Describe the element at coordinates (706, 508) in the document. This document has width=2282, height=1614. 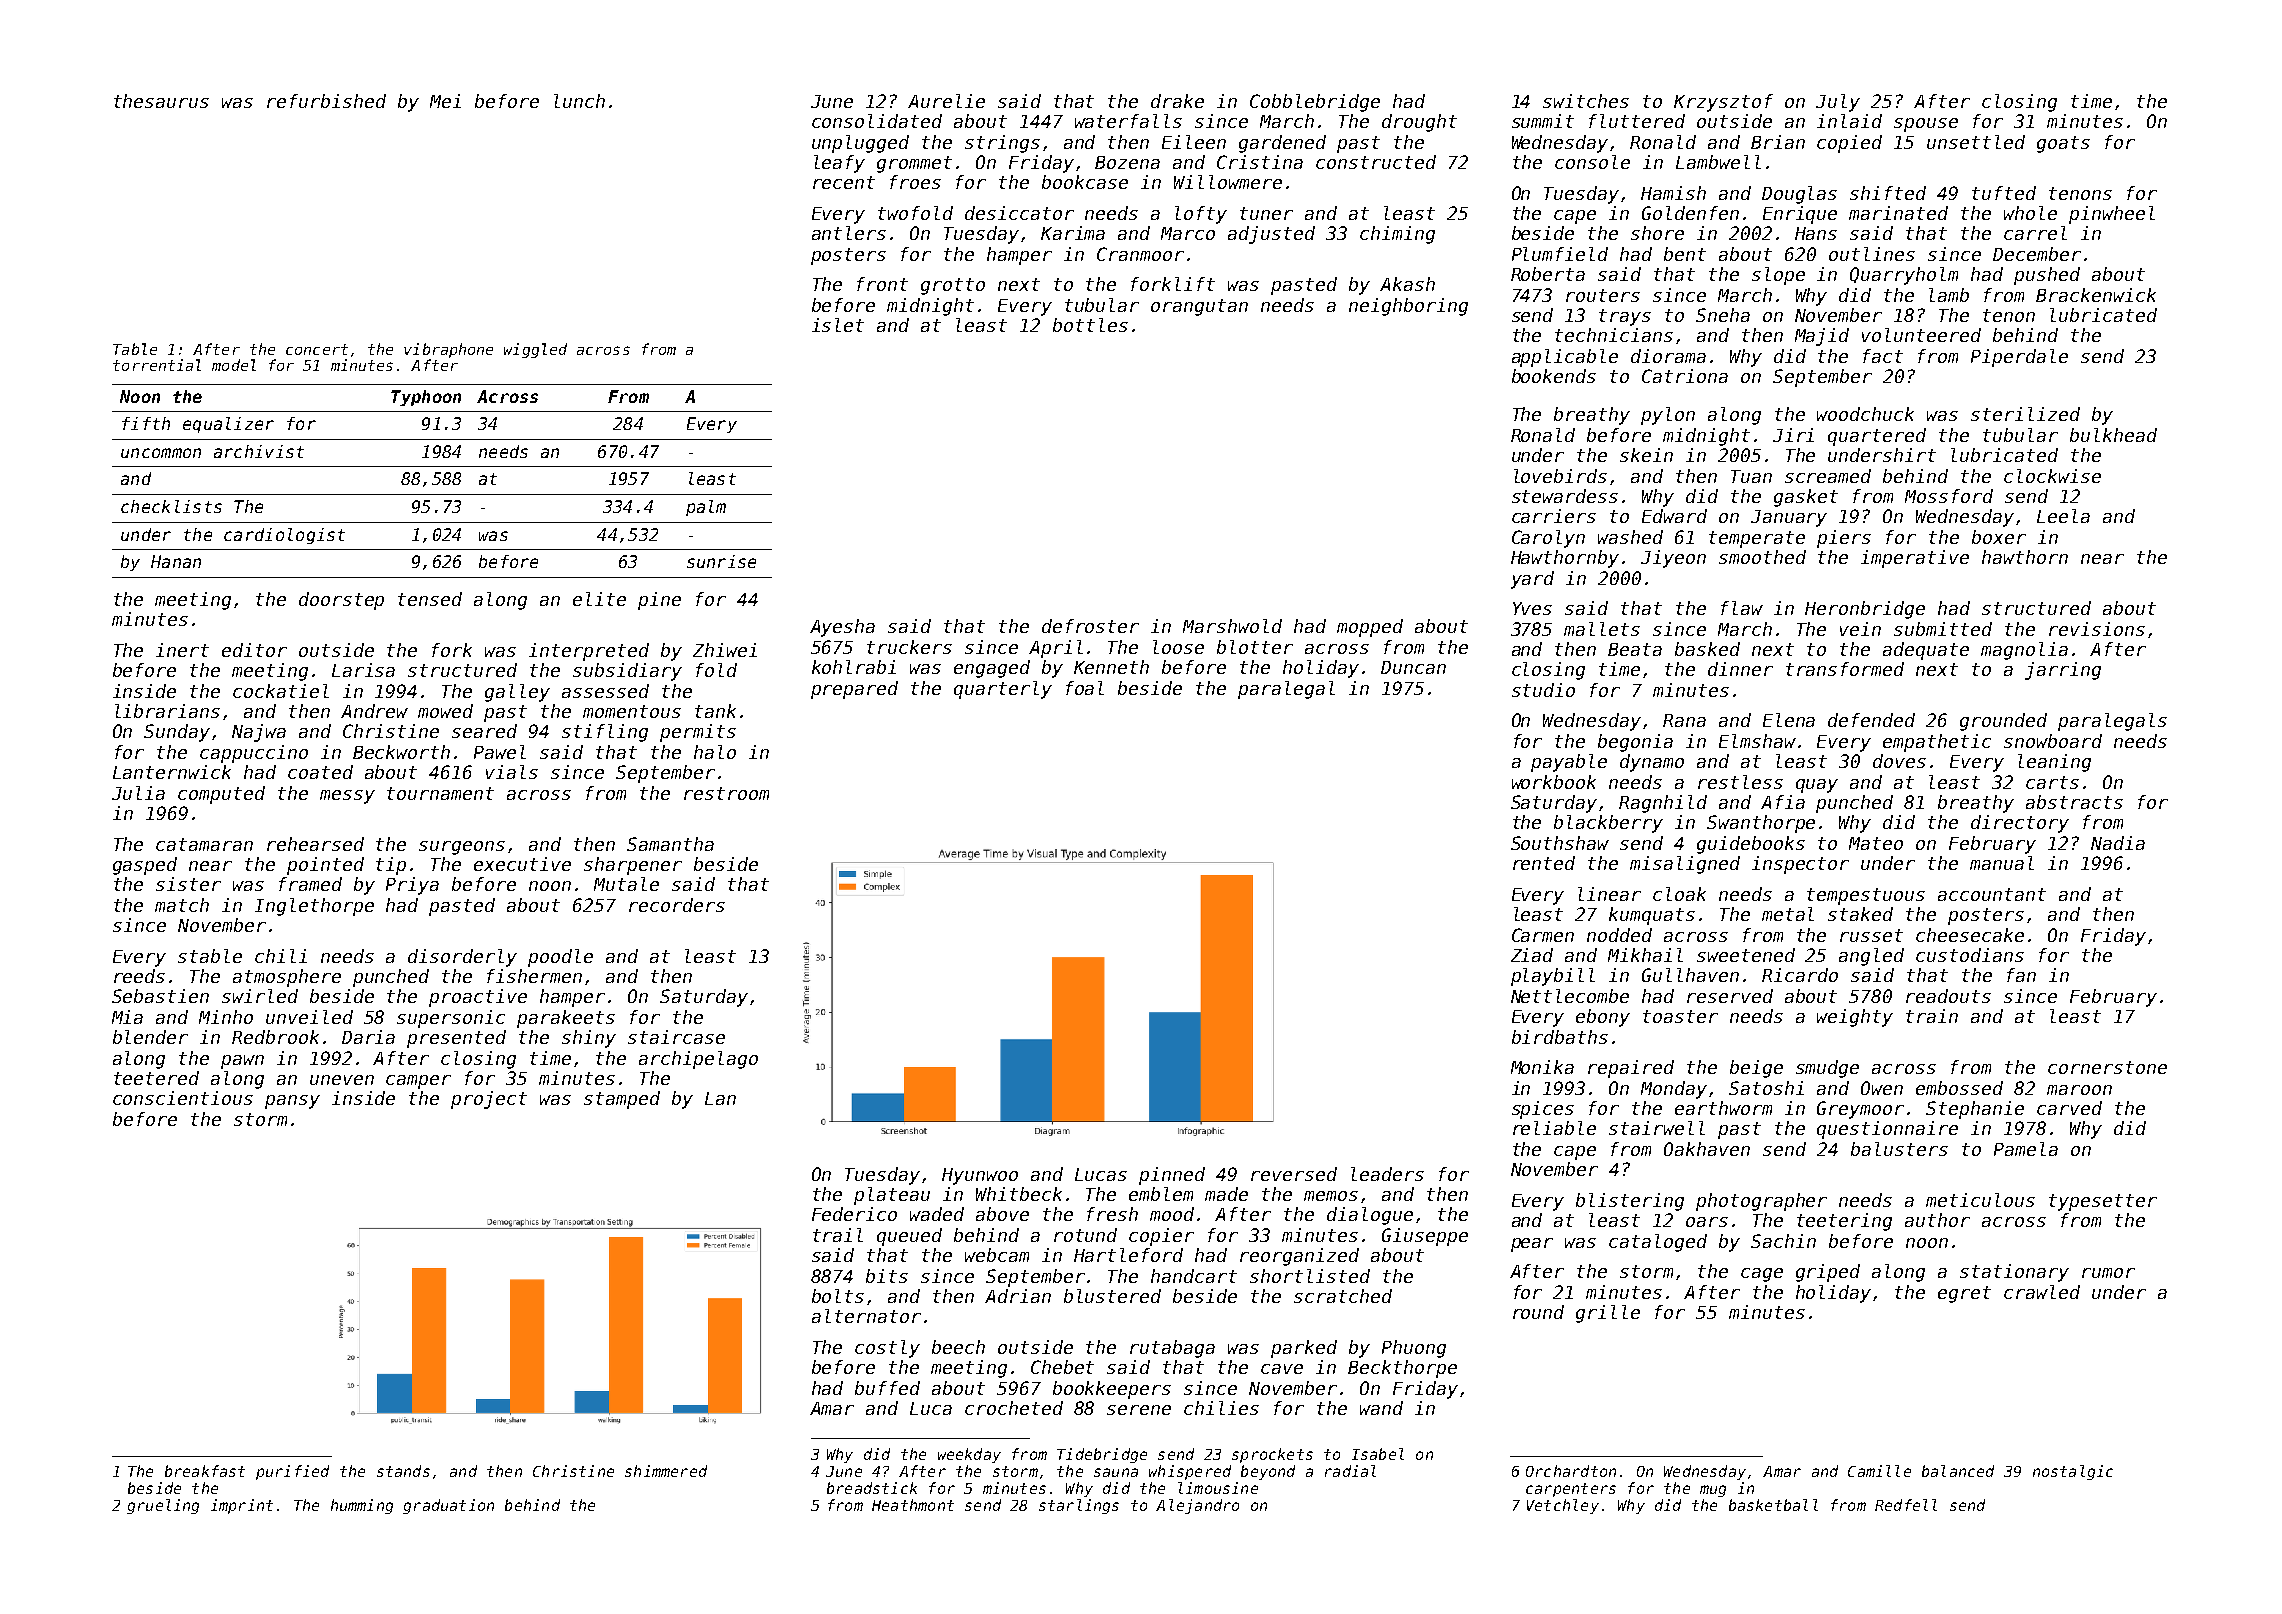
I see `palm` at that location.
